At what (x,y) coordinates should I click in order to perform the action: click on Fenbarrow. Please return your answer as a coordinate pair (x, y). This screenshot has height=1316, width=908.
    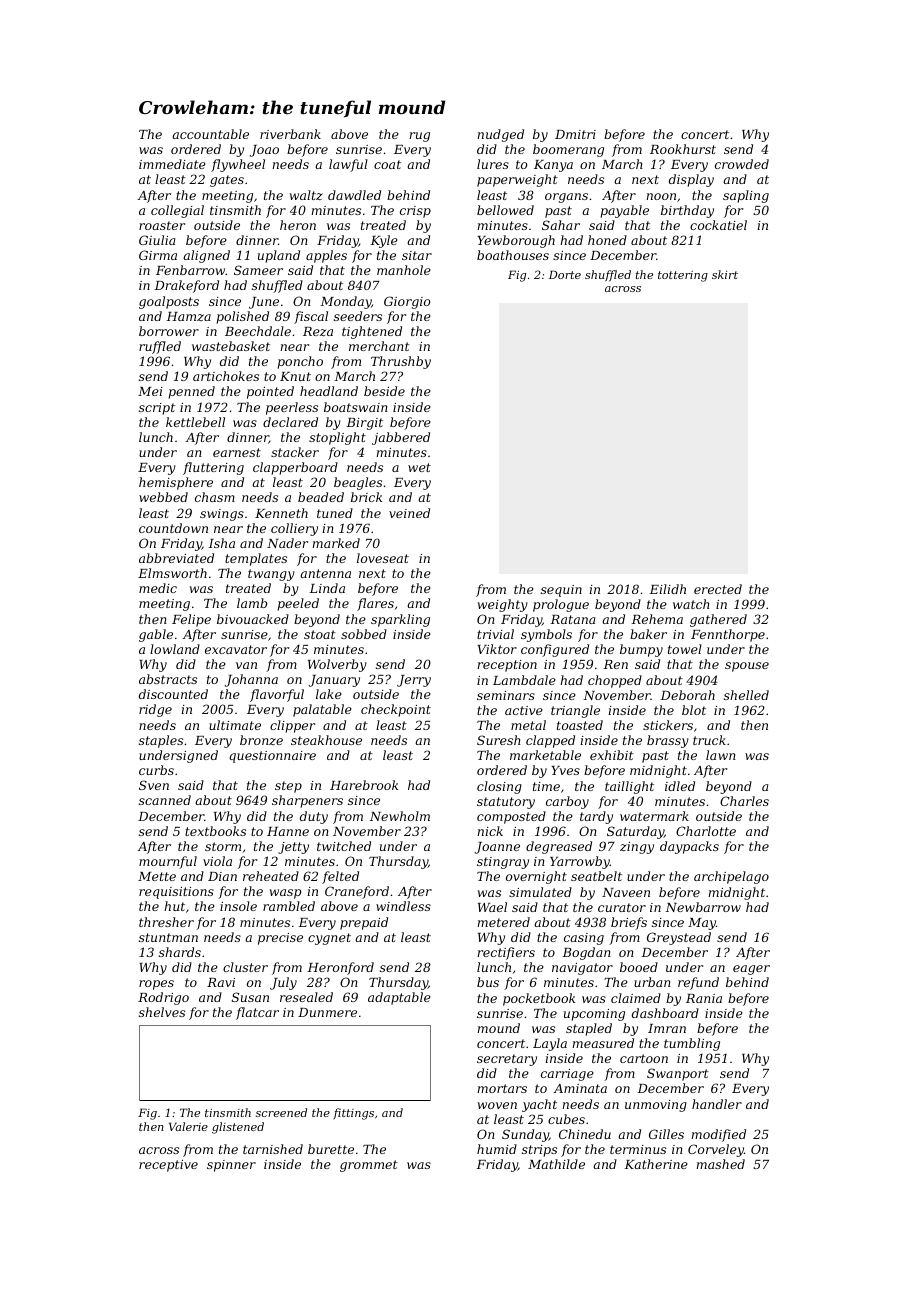
    Looking at the image, I should click on (190, 270).
